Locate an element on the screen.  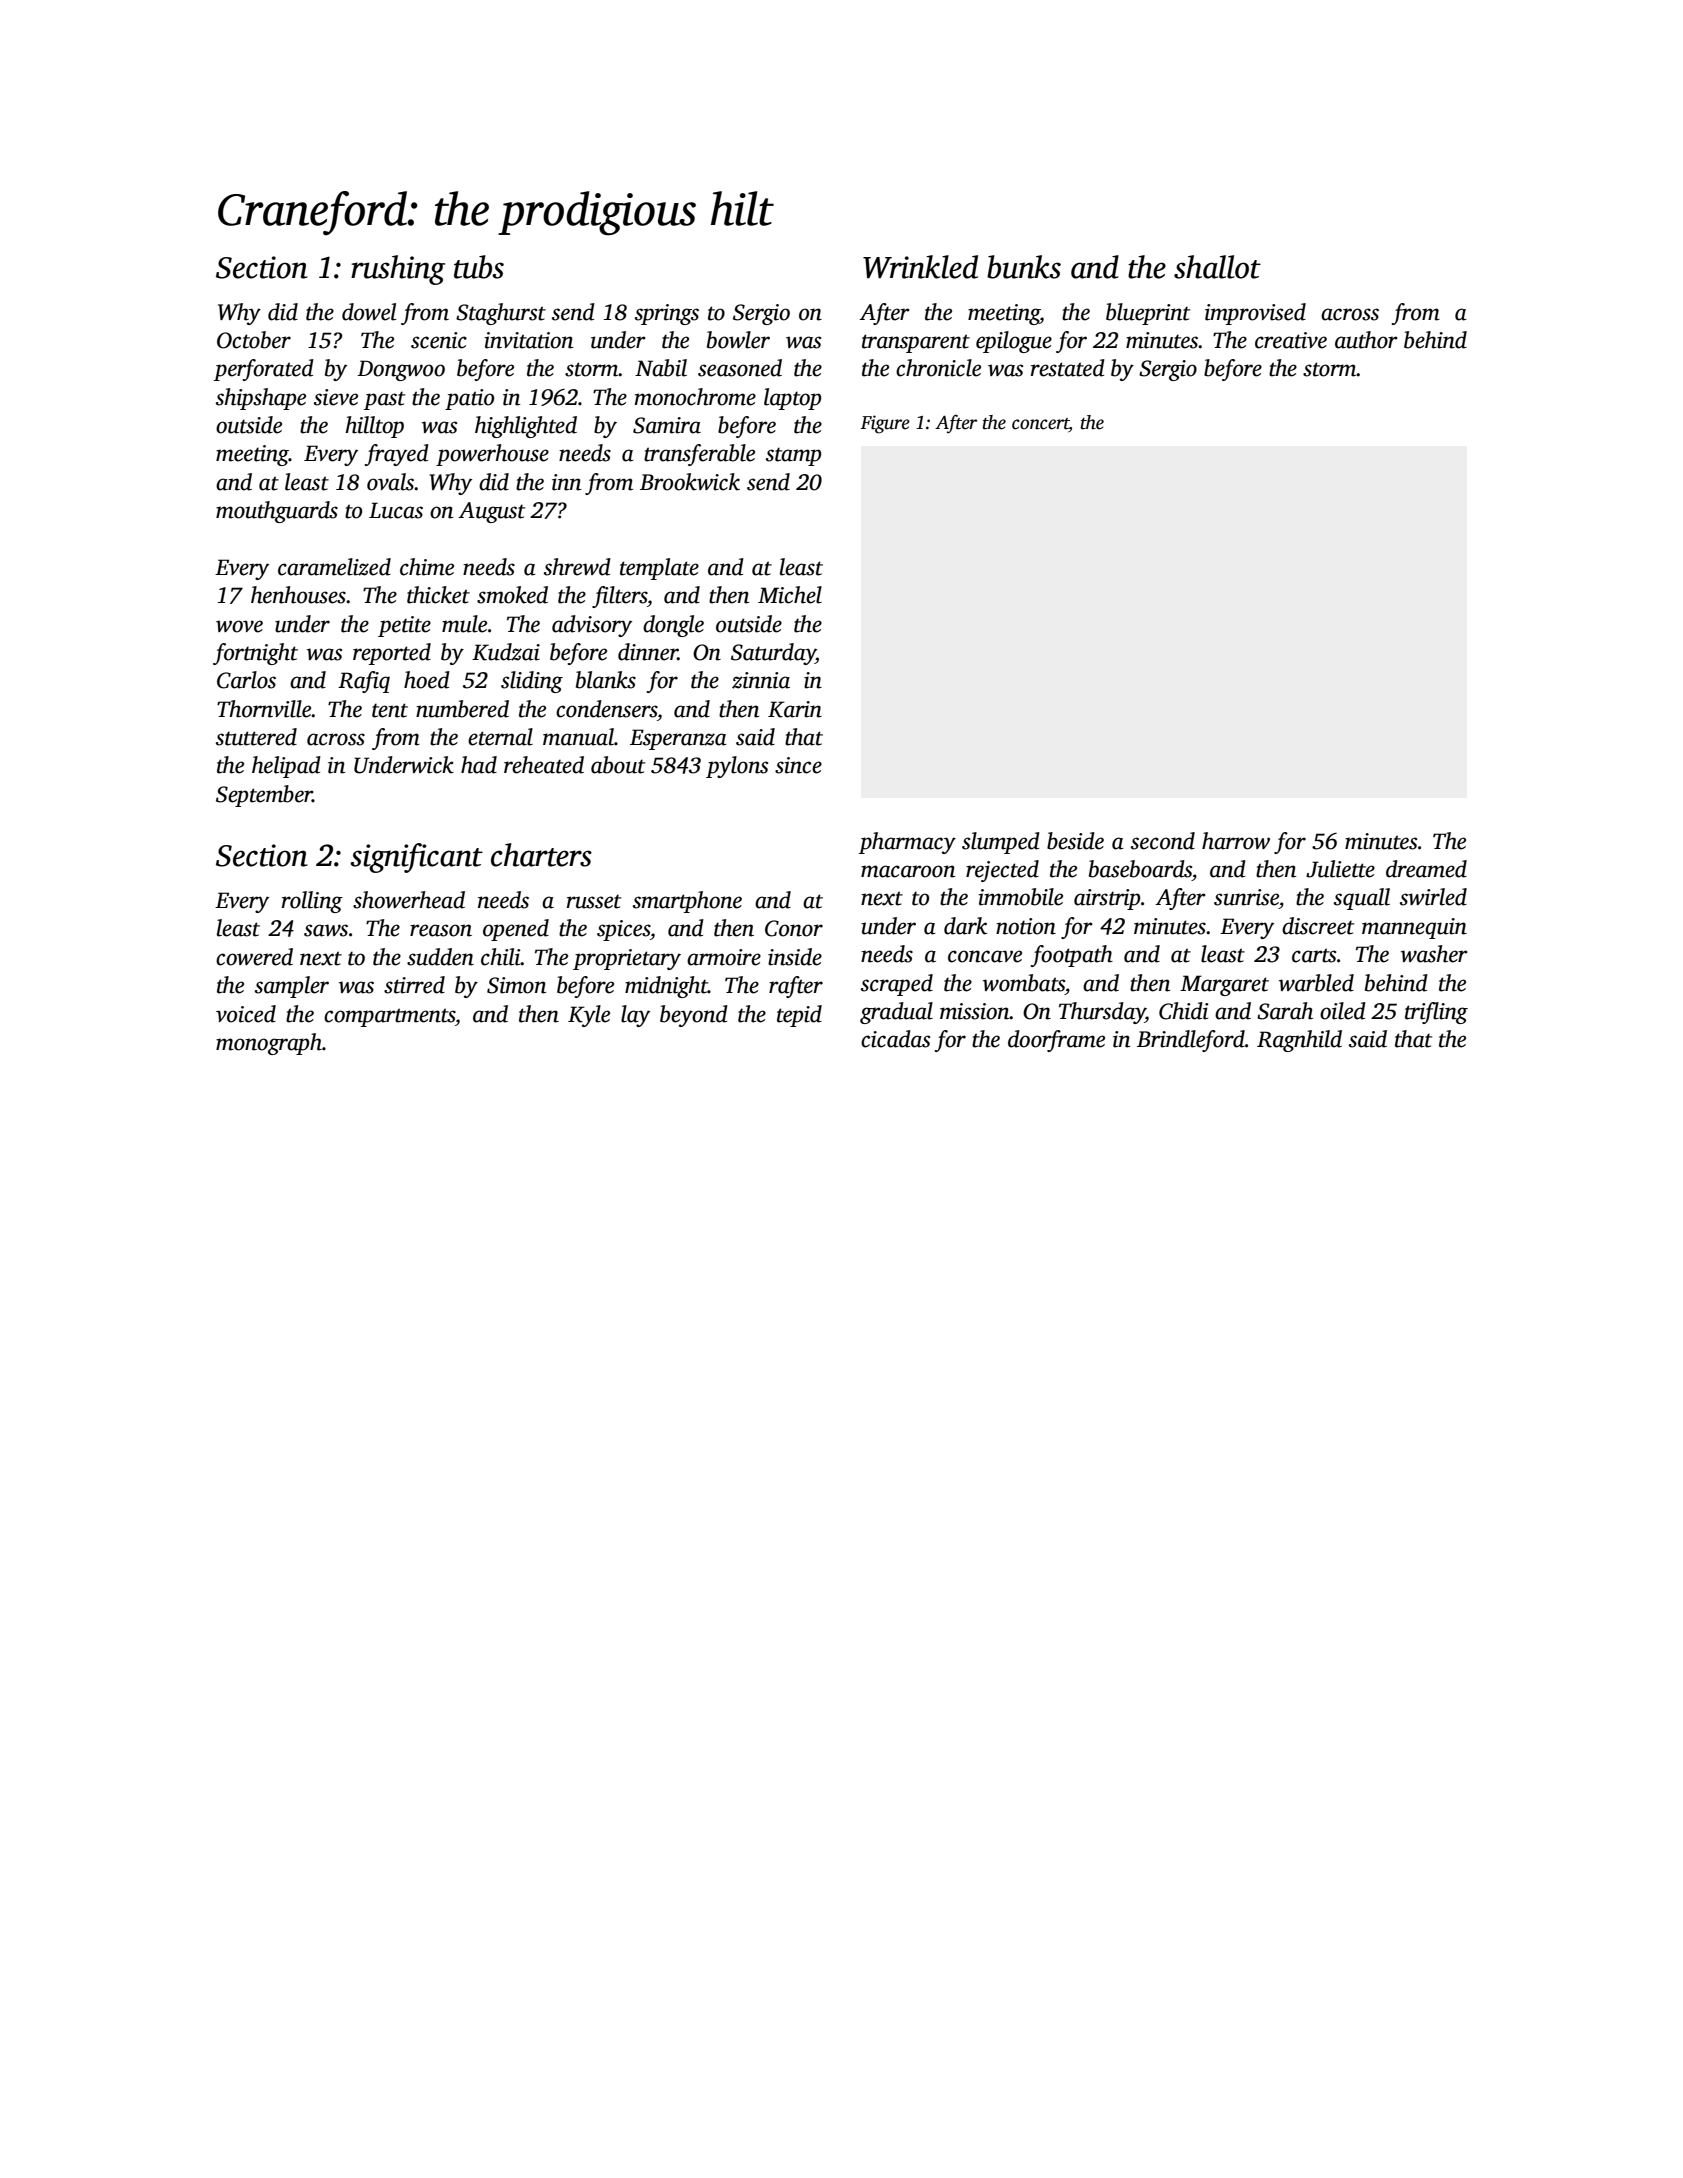
stamp is located at coordinates (793, 456).
